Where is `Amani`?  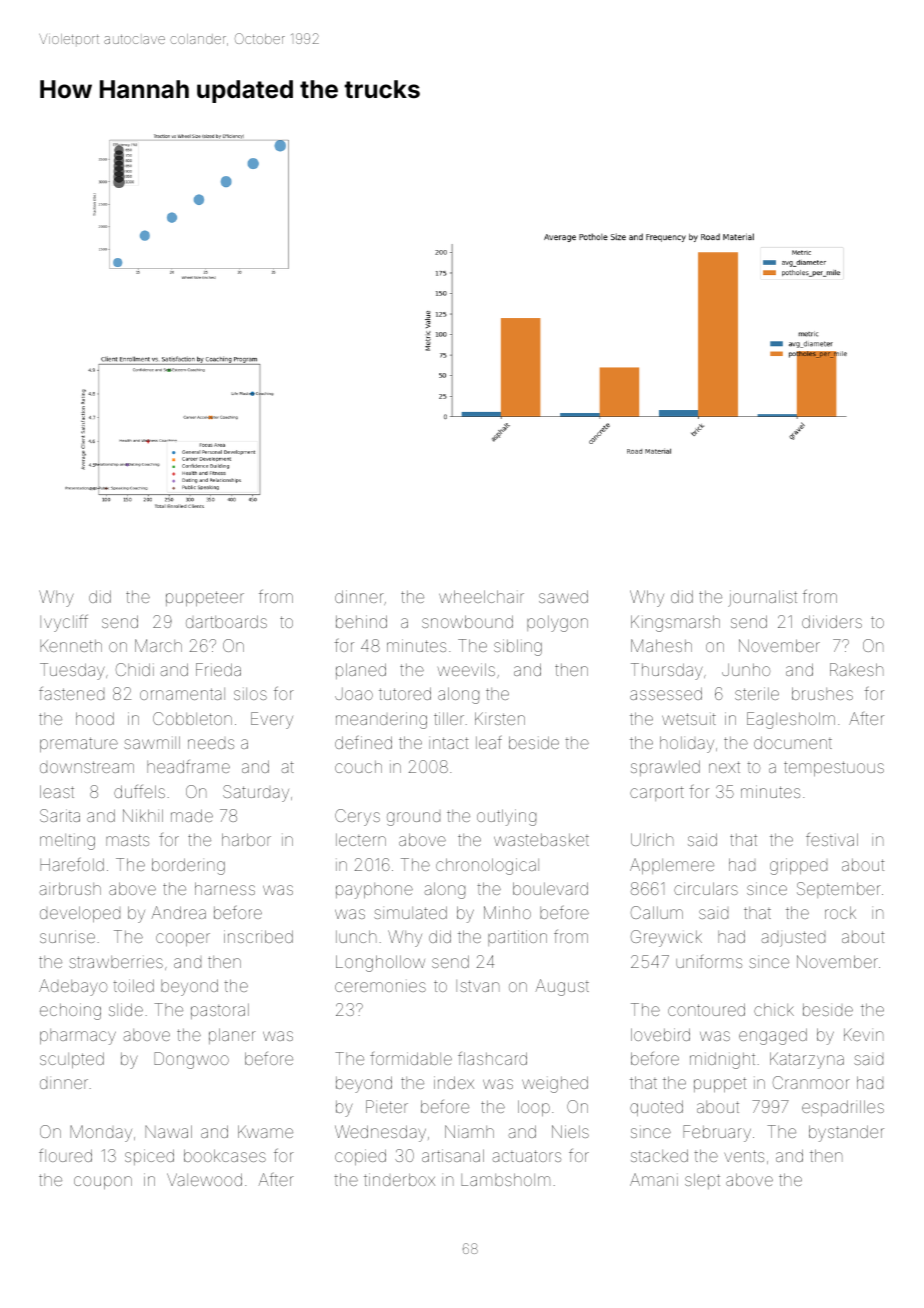
Amani is located at coordinates (654, 1179).
